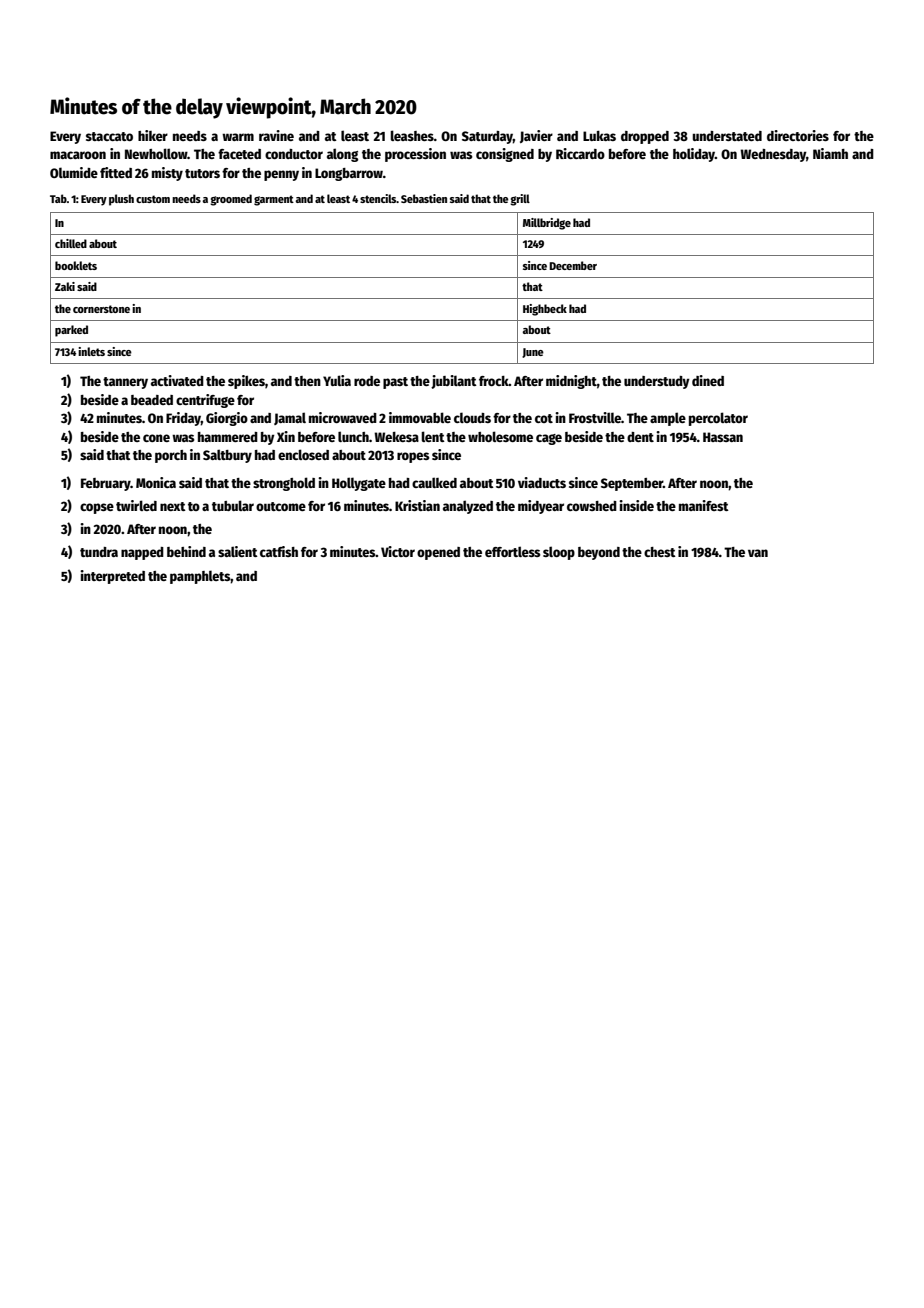 The image size is (924, 1308). Describe the element at coordinates (500, 436) in the page. I see `wholesome` at that location.
